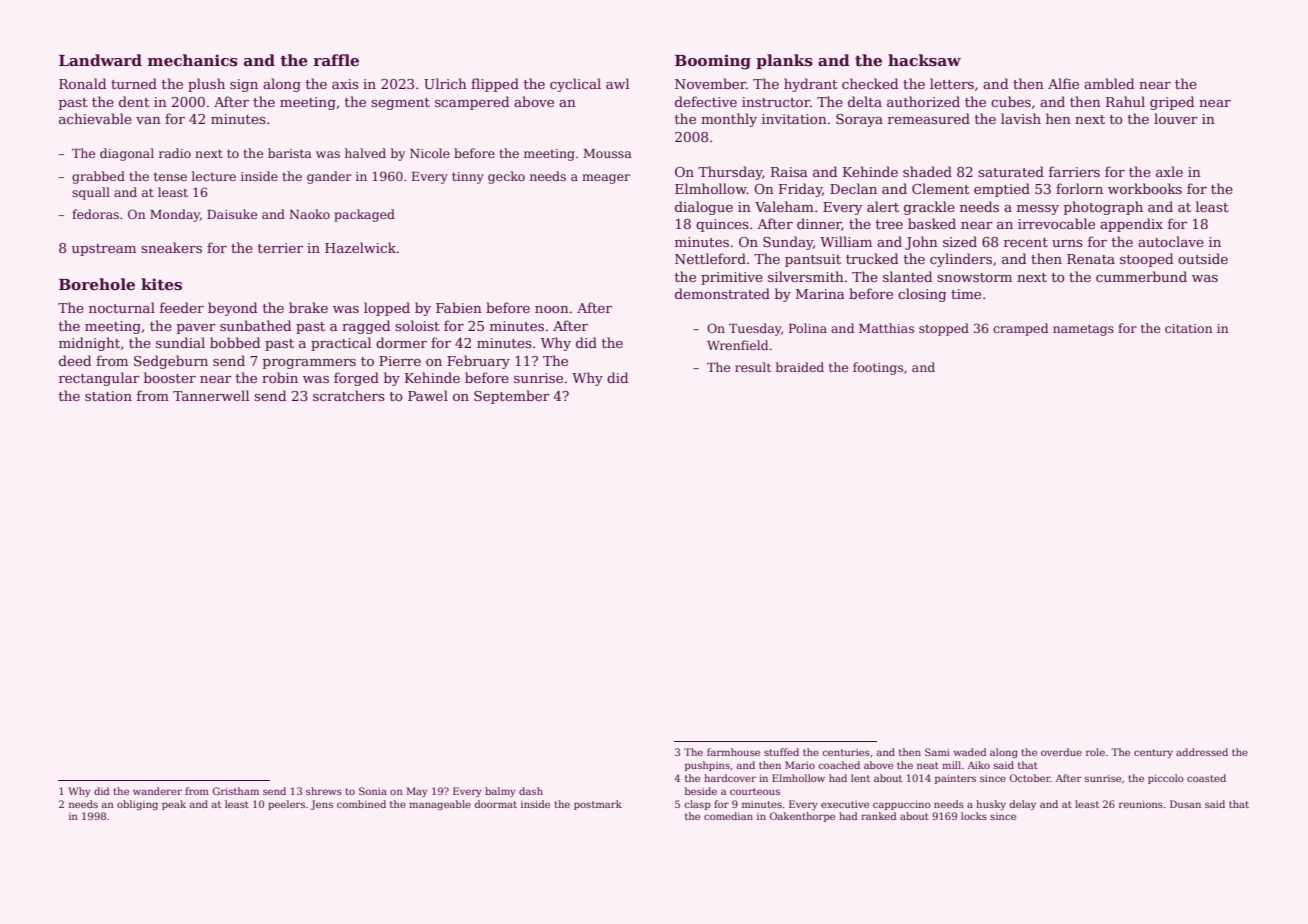 The height and width of the image is (924, 1308). What do you see at coordinates (366, 327) in the image?
I see `ragged` at bounding box center [366, 327].
